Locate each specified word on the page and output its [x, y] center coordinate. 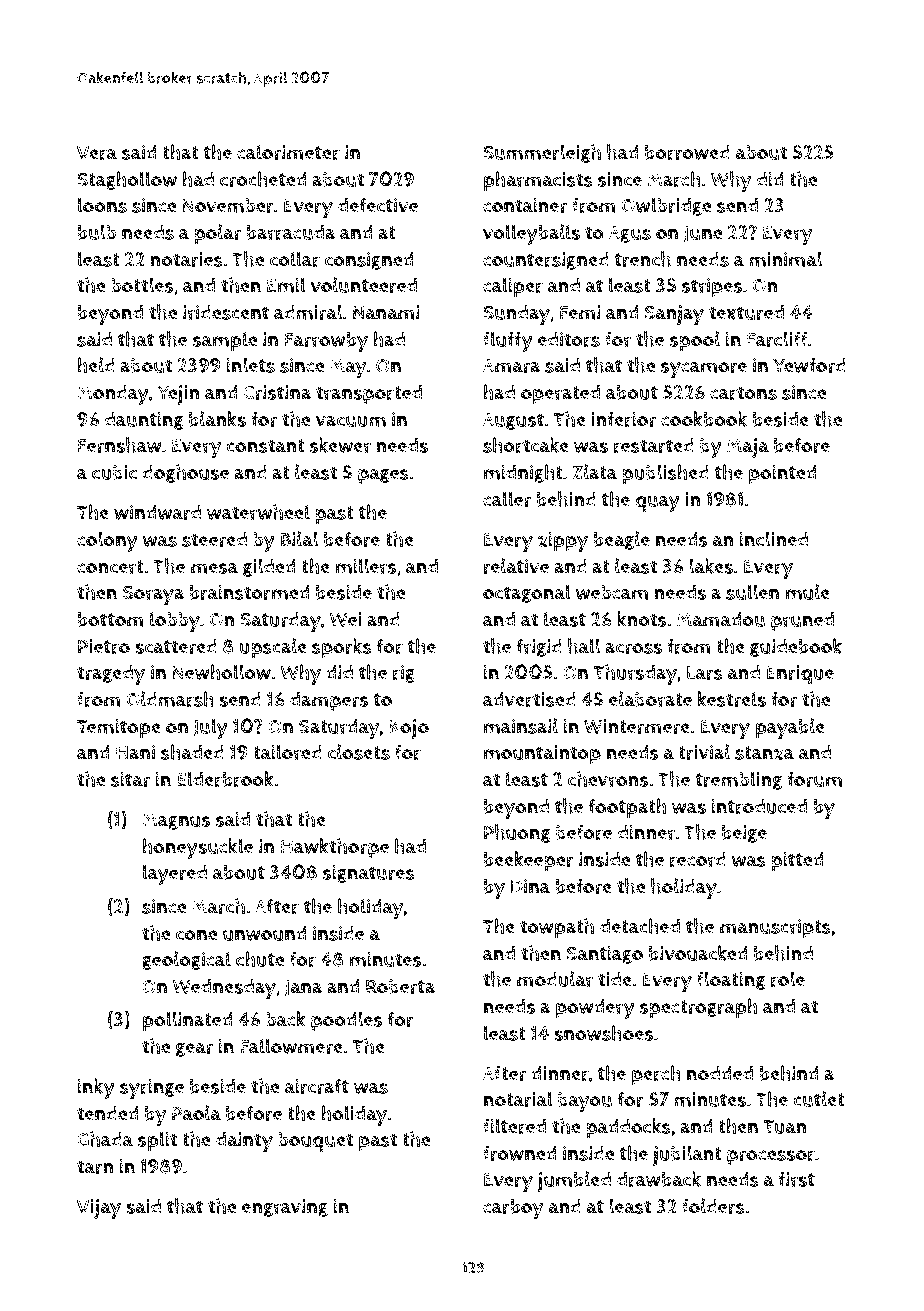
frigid [539, 647]
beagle [622, 540]
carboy [513, 1209]
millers [366, 566]
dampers [329, 702]
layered [175, 874]
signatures [369, 874]
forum [814, 779]
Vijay [99, 1209]
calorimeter [288, 152]
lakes [711, 566]
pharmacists [538, 181]
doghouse [185, 473]
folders [713, 1206]
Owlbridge [666, 206]
